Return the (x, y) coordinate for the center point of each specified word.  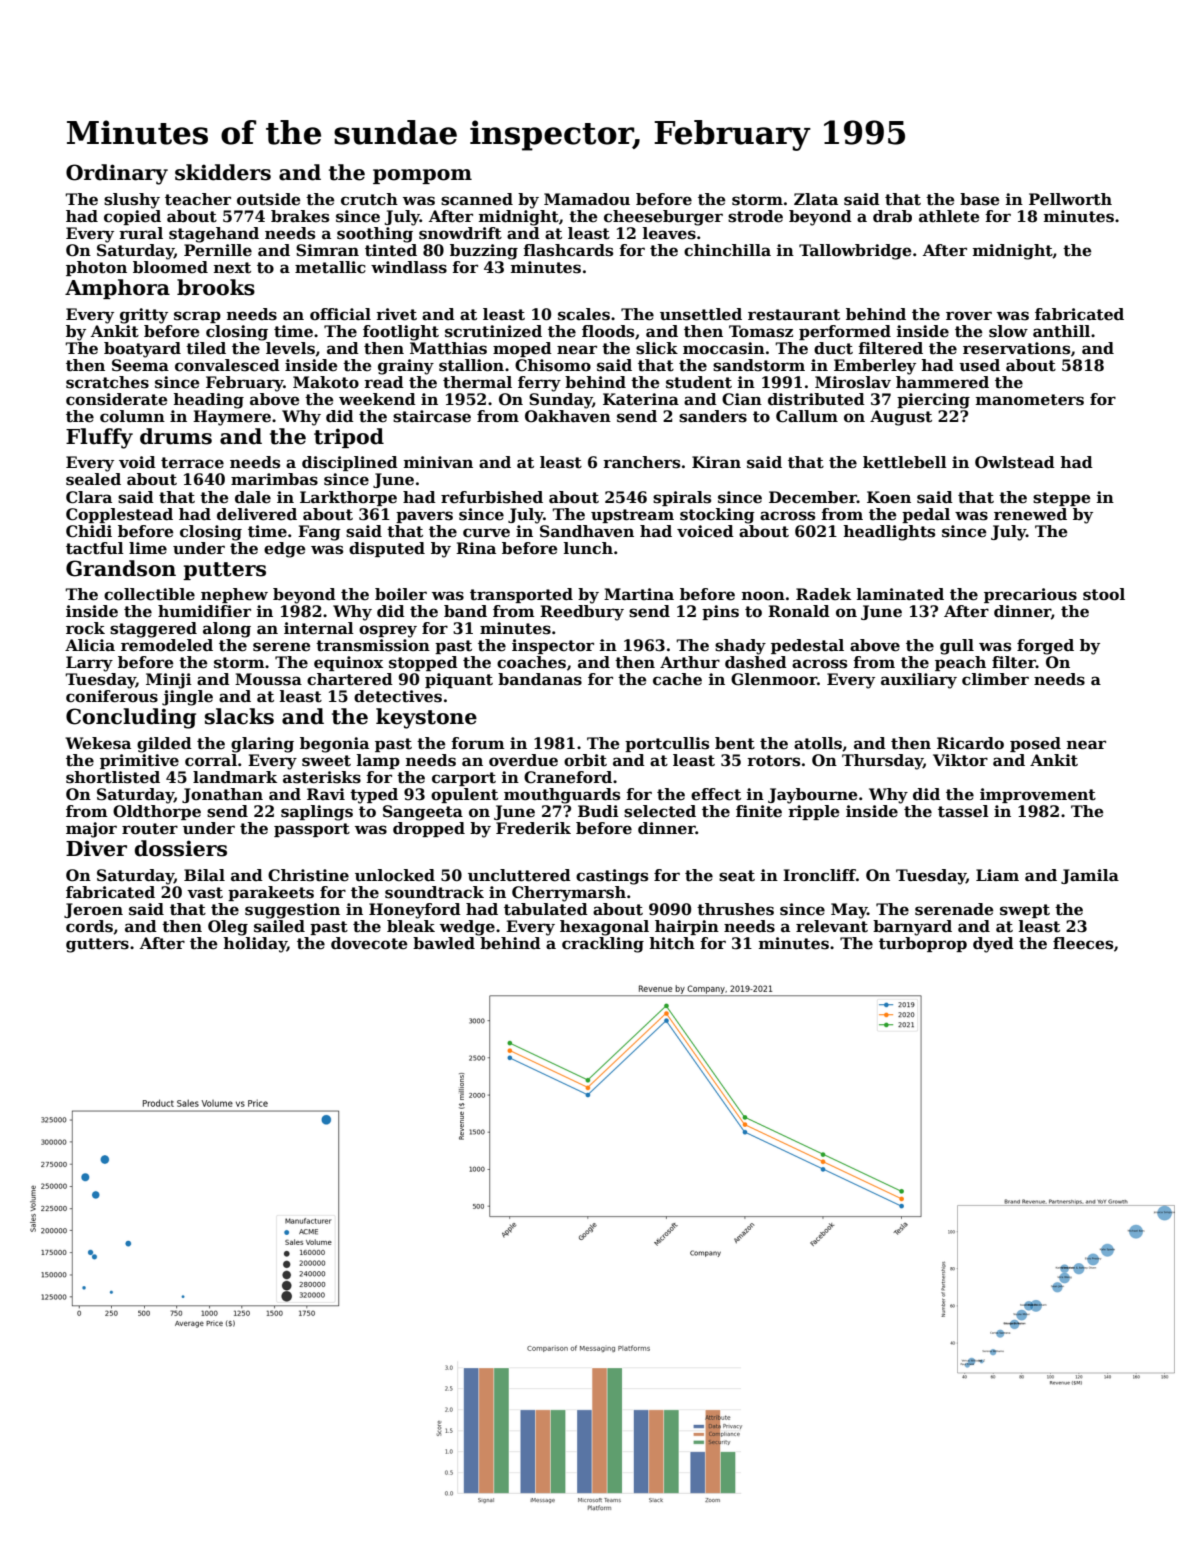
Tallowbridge (855, 252)
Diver (96, 848)
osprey (388, 631)
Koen (889, 497)
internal (319, 628)
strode (755, 216)
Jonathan (222, 795)
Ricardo (970, 743)
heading (208, 401)
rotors (773, 761)
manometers (1030, 400)
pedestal (807, 646)
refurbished (492, 497)
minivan (438, 462)
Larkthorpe (348, 498)
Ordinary (117, 174)
